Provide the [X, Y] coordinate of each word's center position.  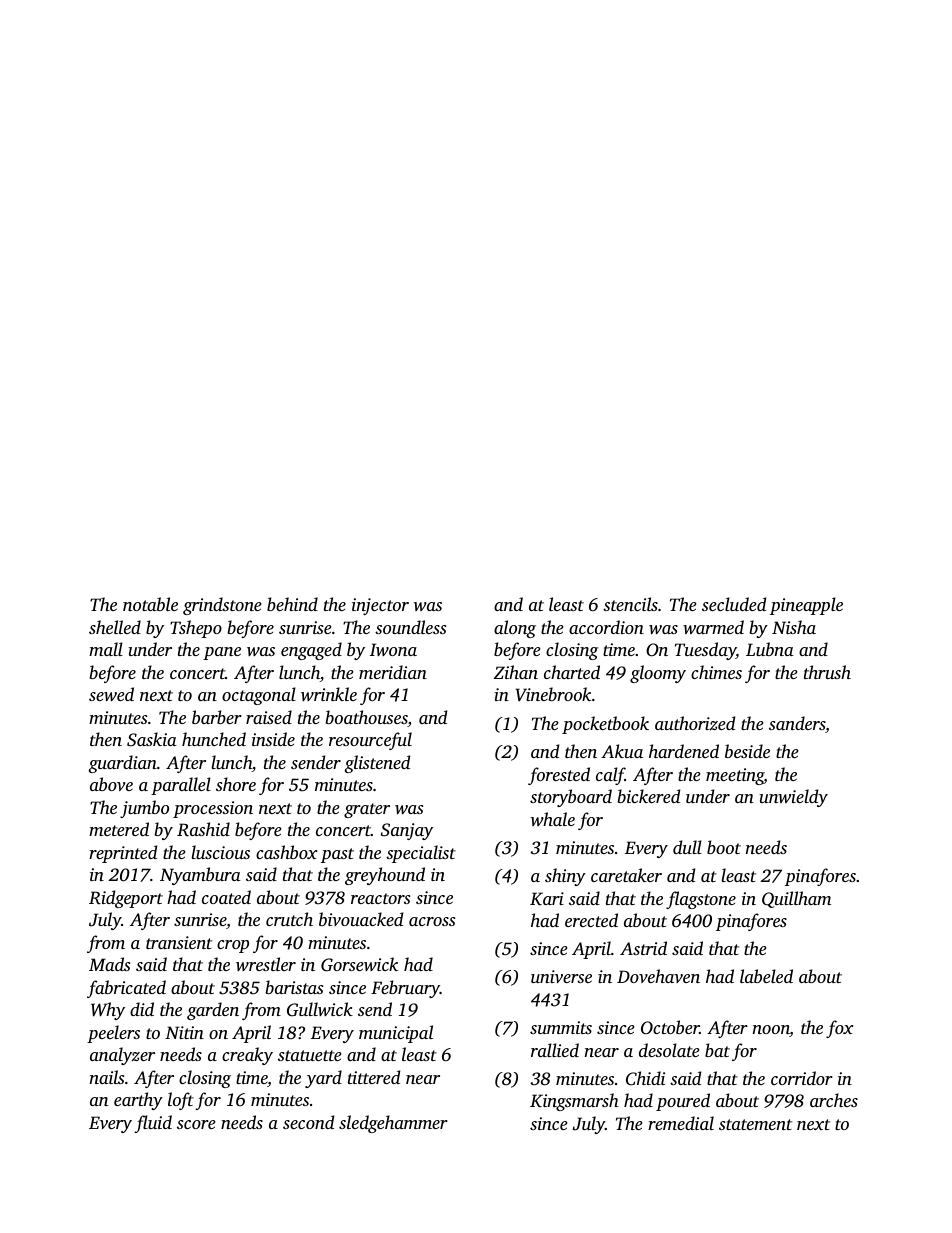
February [405, 989]
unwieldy [793, 798]
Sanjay [407, 831]
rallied [555, 1050]
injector [380, 606]
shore [236, 784]
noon [771, 1031]
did [142, 1009]
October [670, 1027]
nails [107, 1077]
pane [222, 653]
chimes [716, 672]
